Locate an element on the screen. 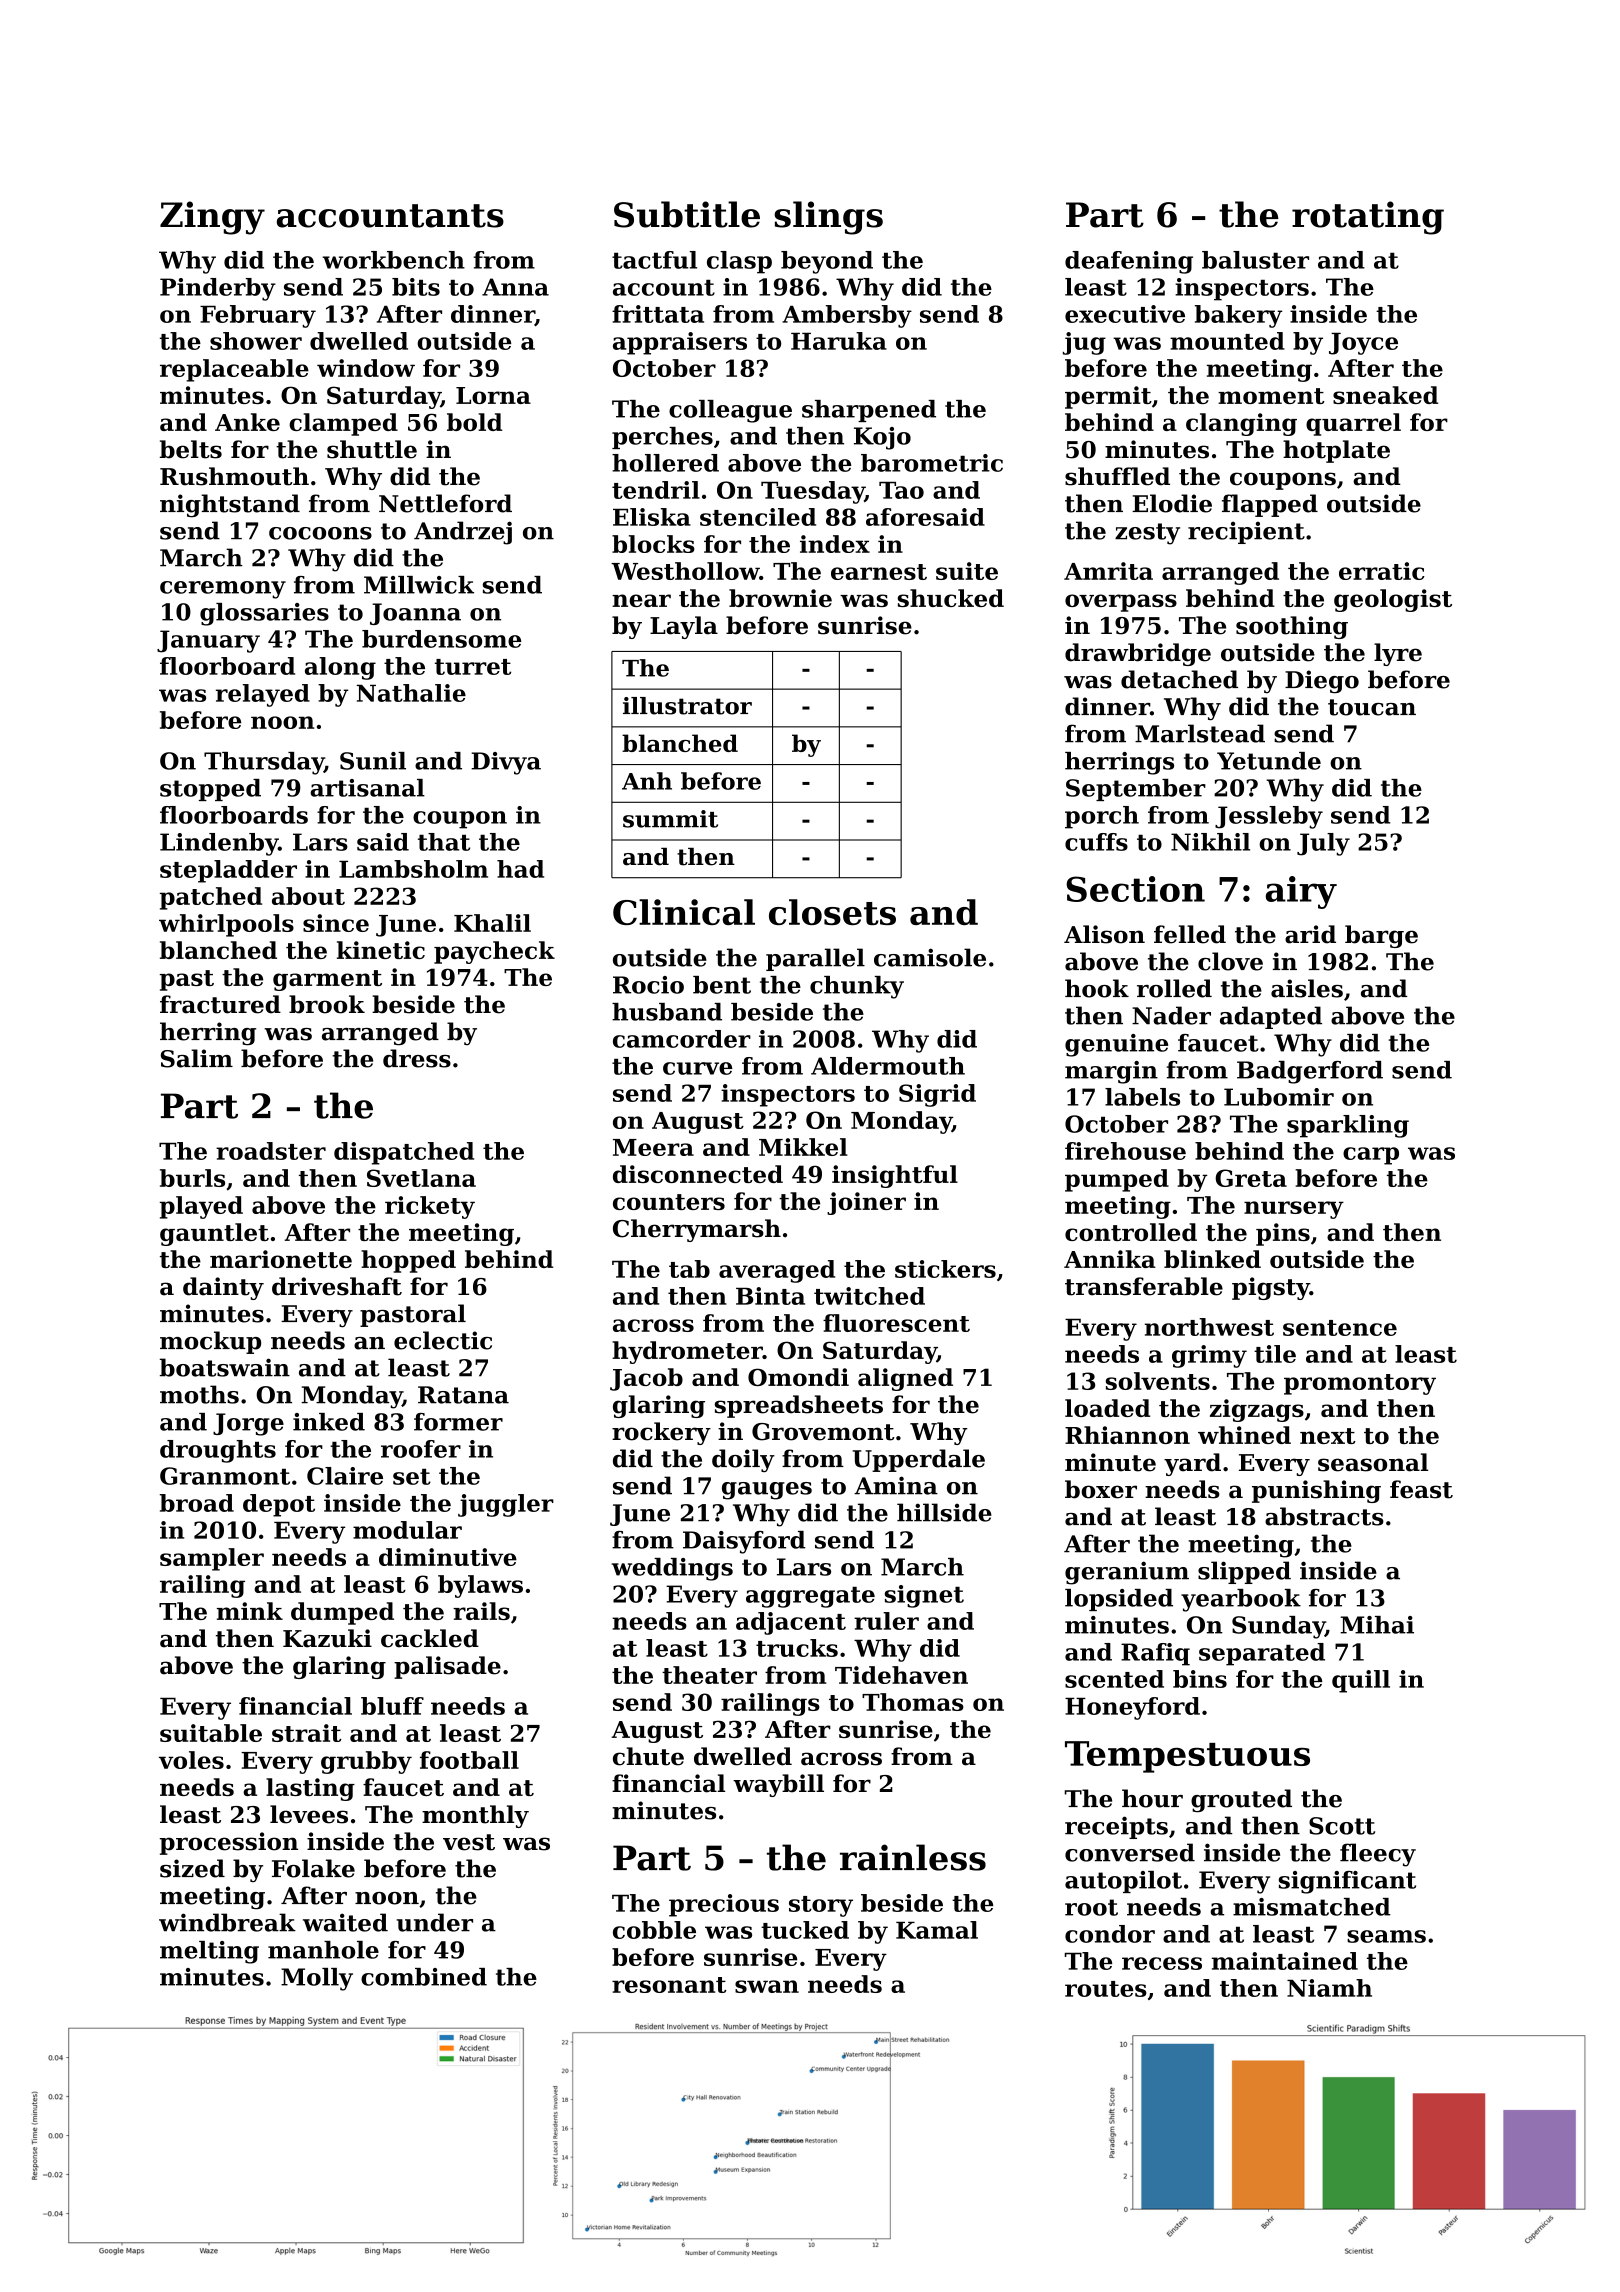 Image resolution: width=1620 pixels, height=2292 pixels. rotating is located at coordinates (1368, 218).
